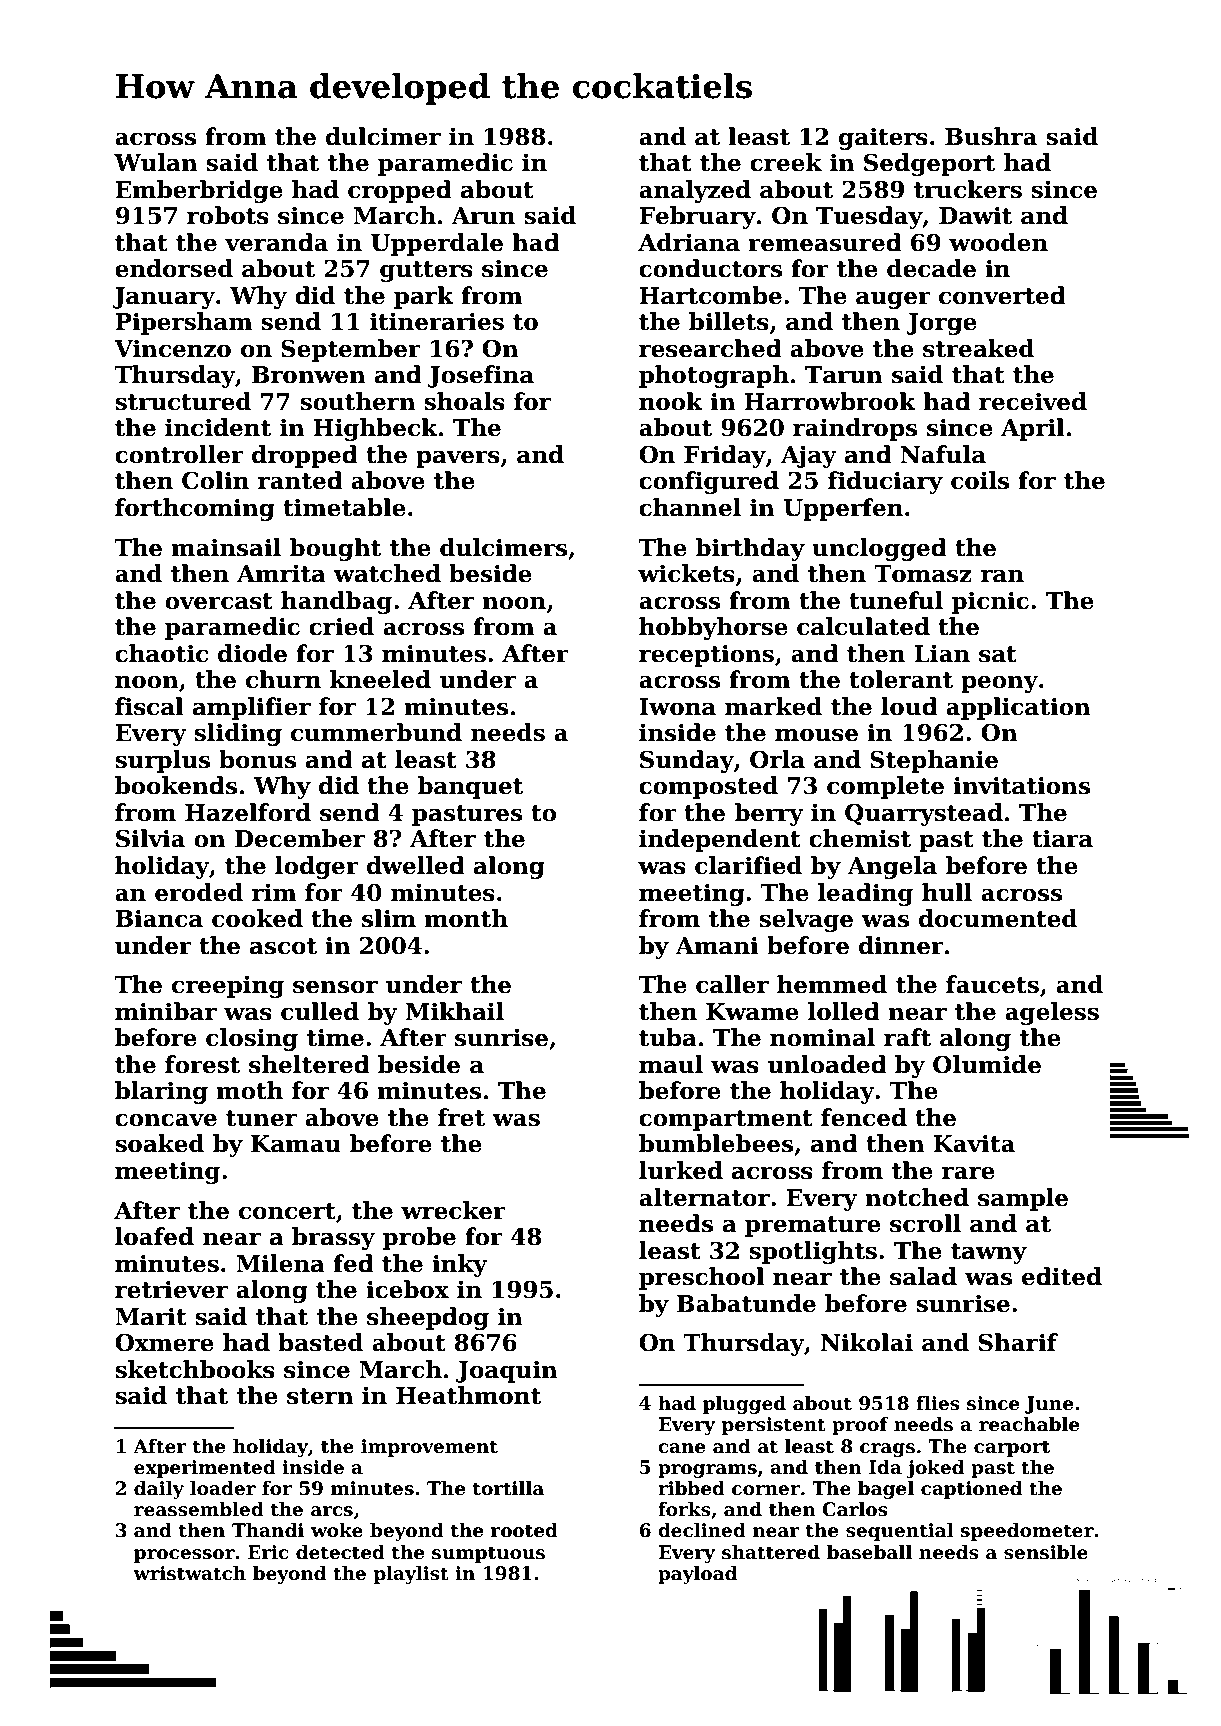 The height and width of the page is (1726, 1221). What do you see at coordinates (1021, 786) in the page?
I see `invitations` at bounding box center [1021, 786].
